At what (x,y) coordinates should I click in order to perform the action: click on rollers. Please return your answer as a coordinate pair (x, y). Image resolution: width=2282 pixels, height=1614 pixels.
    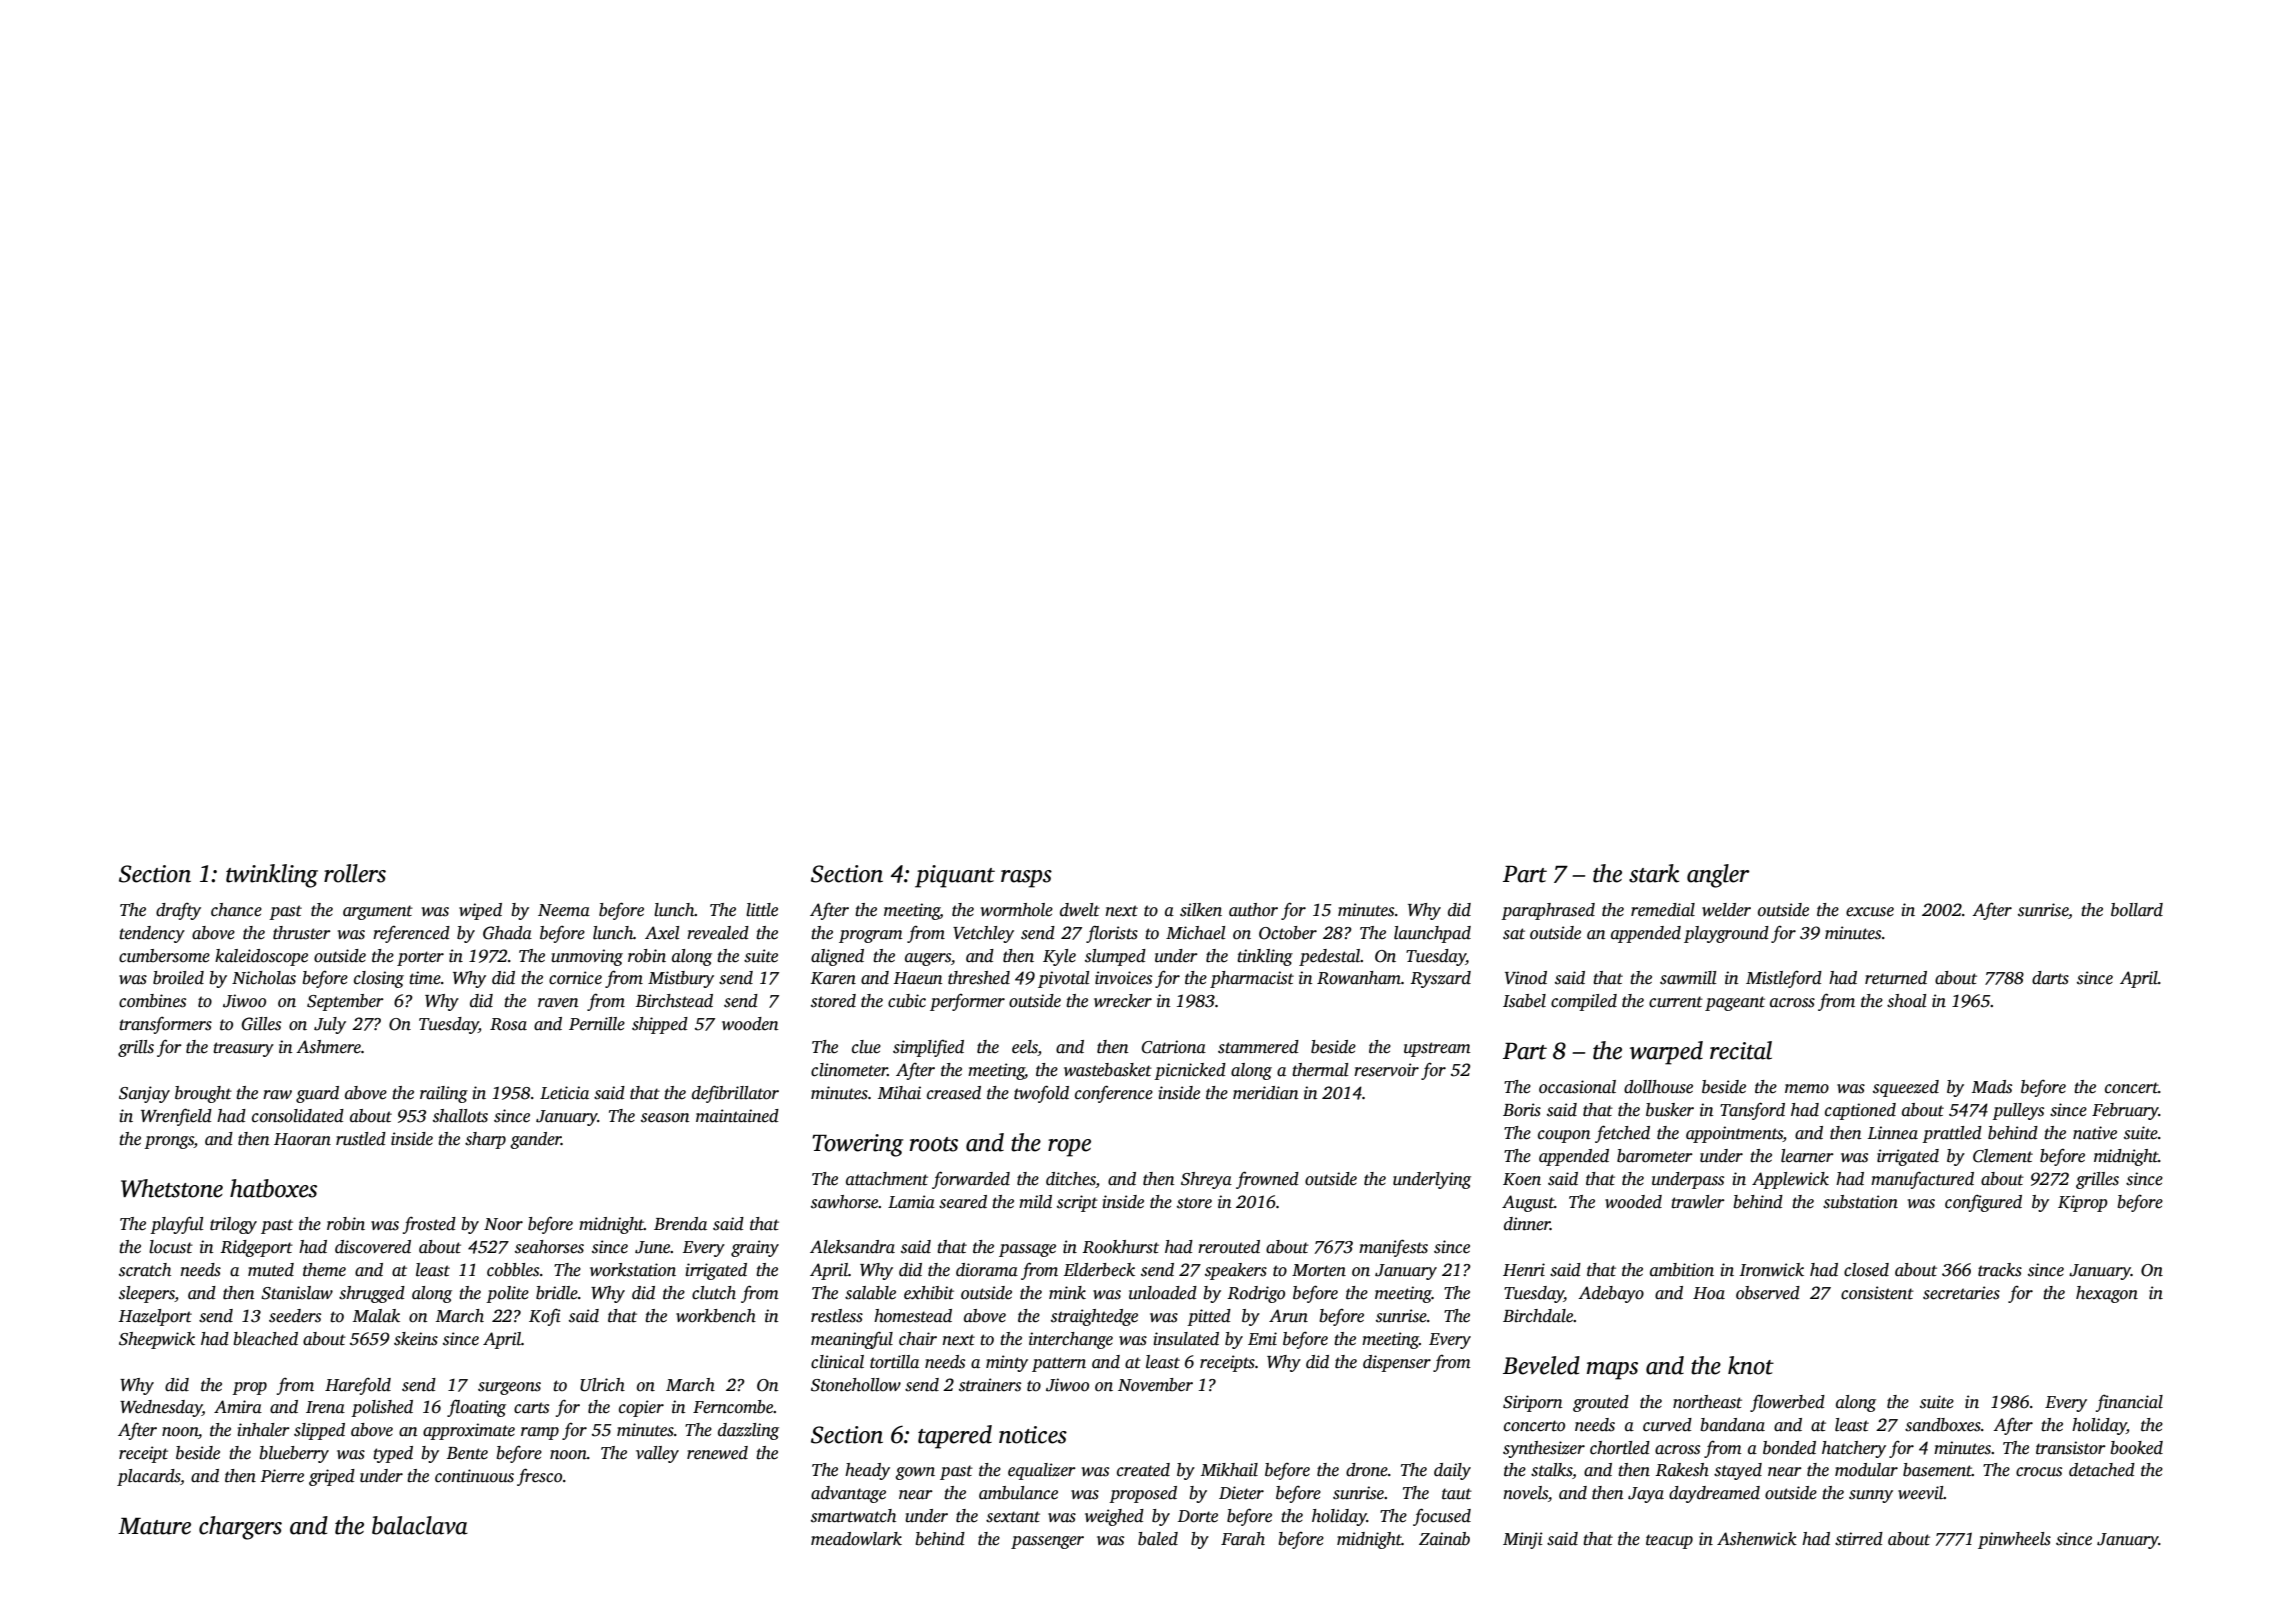
    Looking at the image, I should click on (355, 873).
